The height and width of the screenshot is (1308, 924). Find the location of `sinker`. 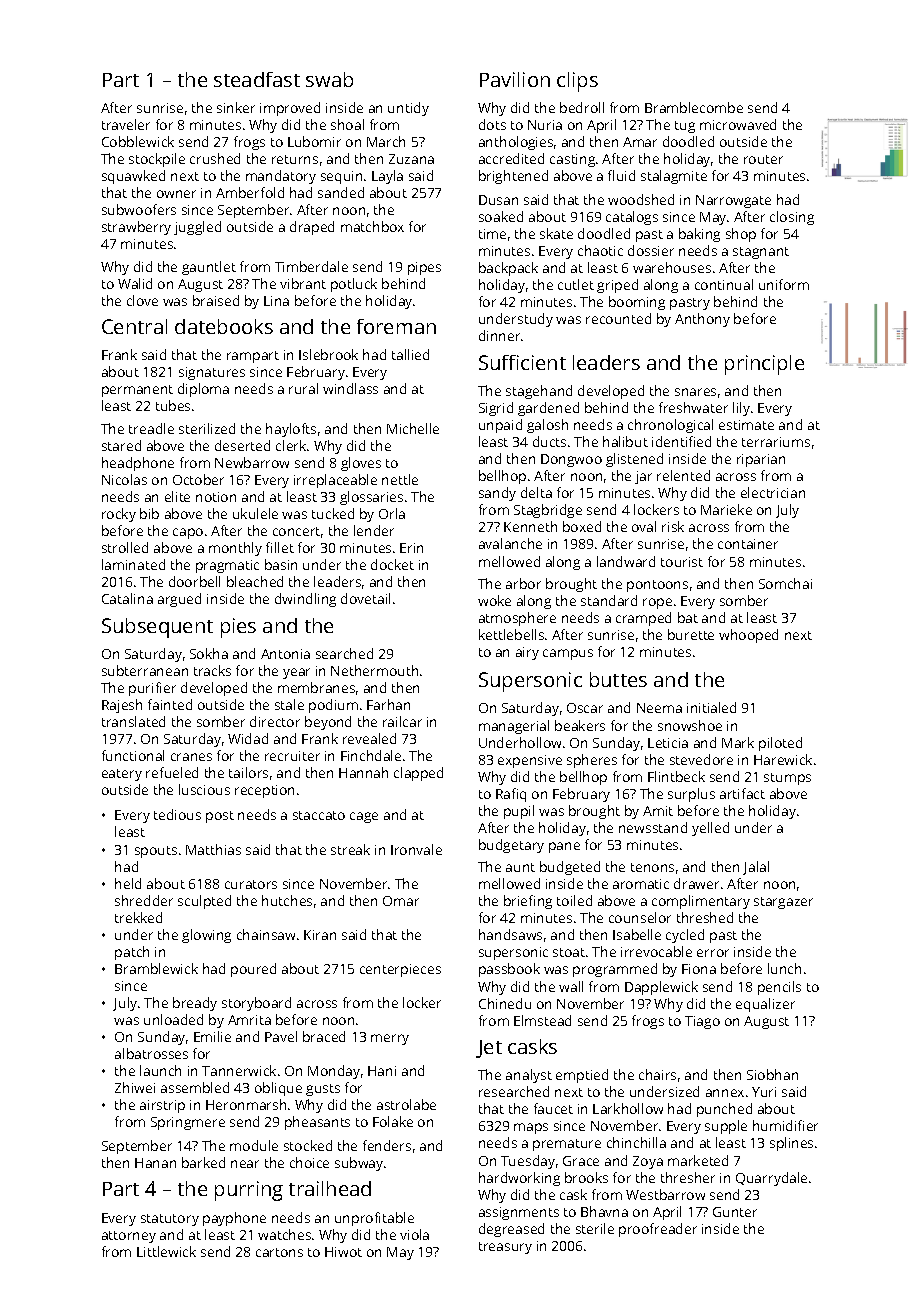

sinker is located at coordinates (236, 107).
